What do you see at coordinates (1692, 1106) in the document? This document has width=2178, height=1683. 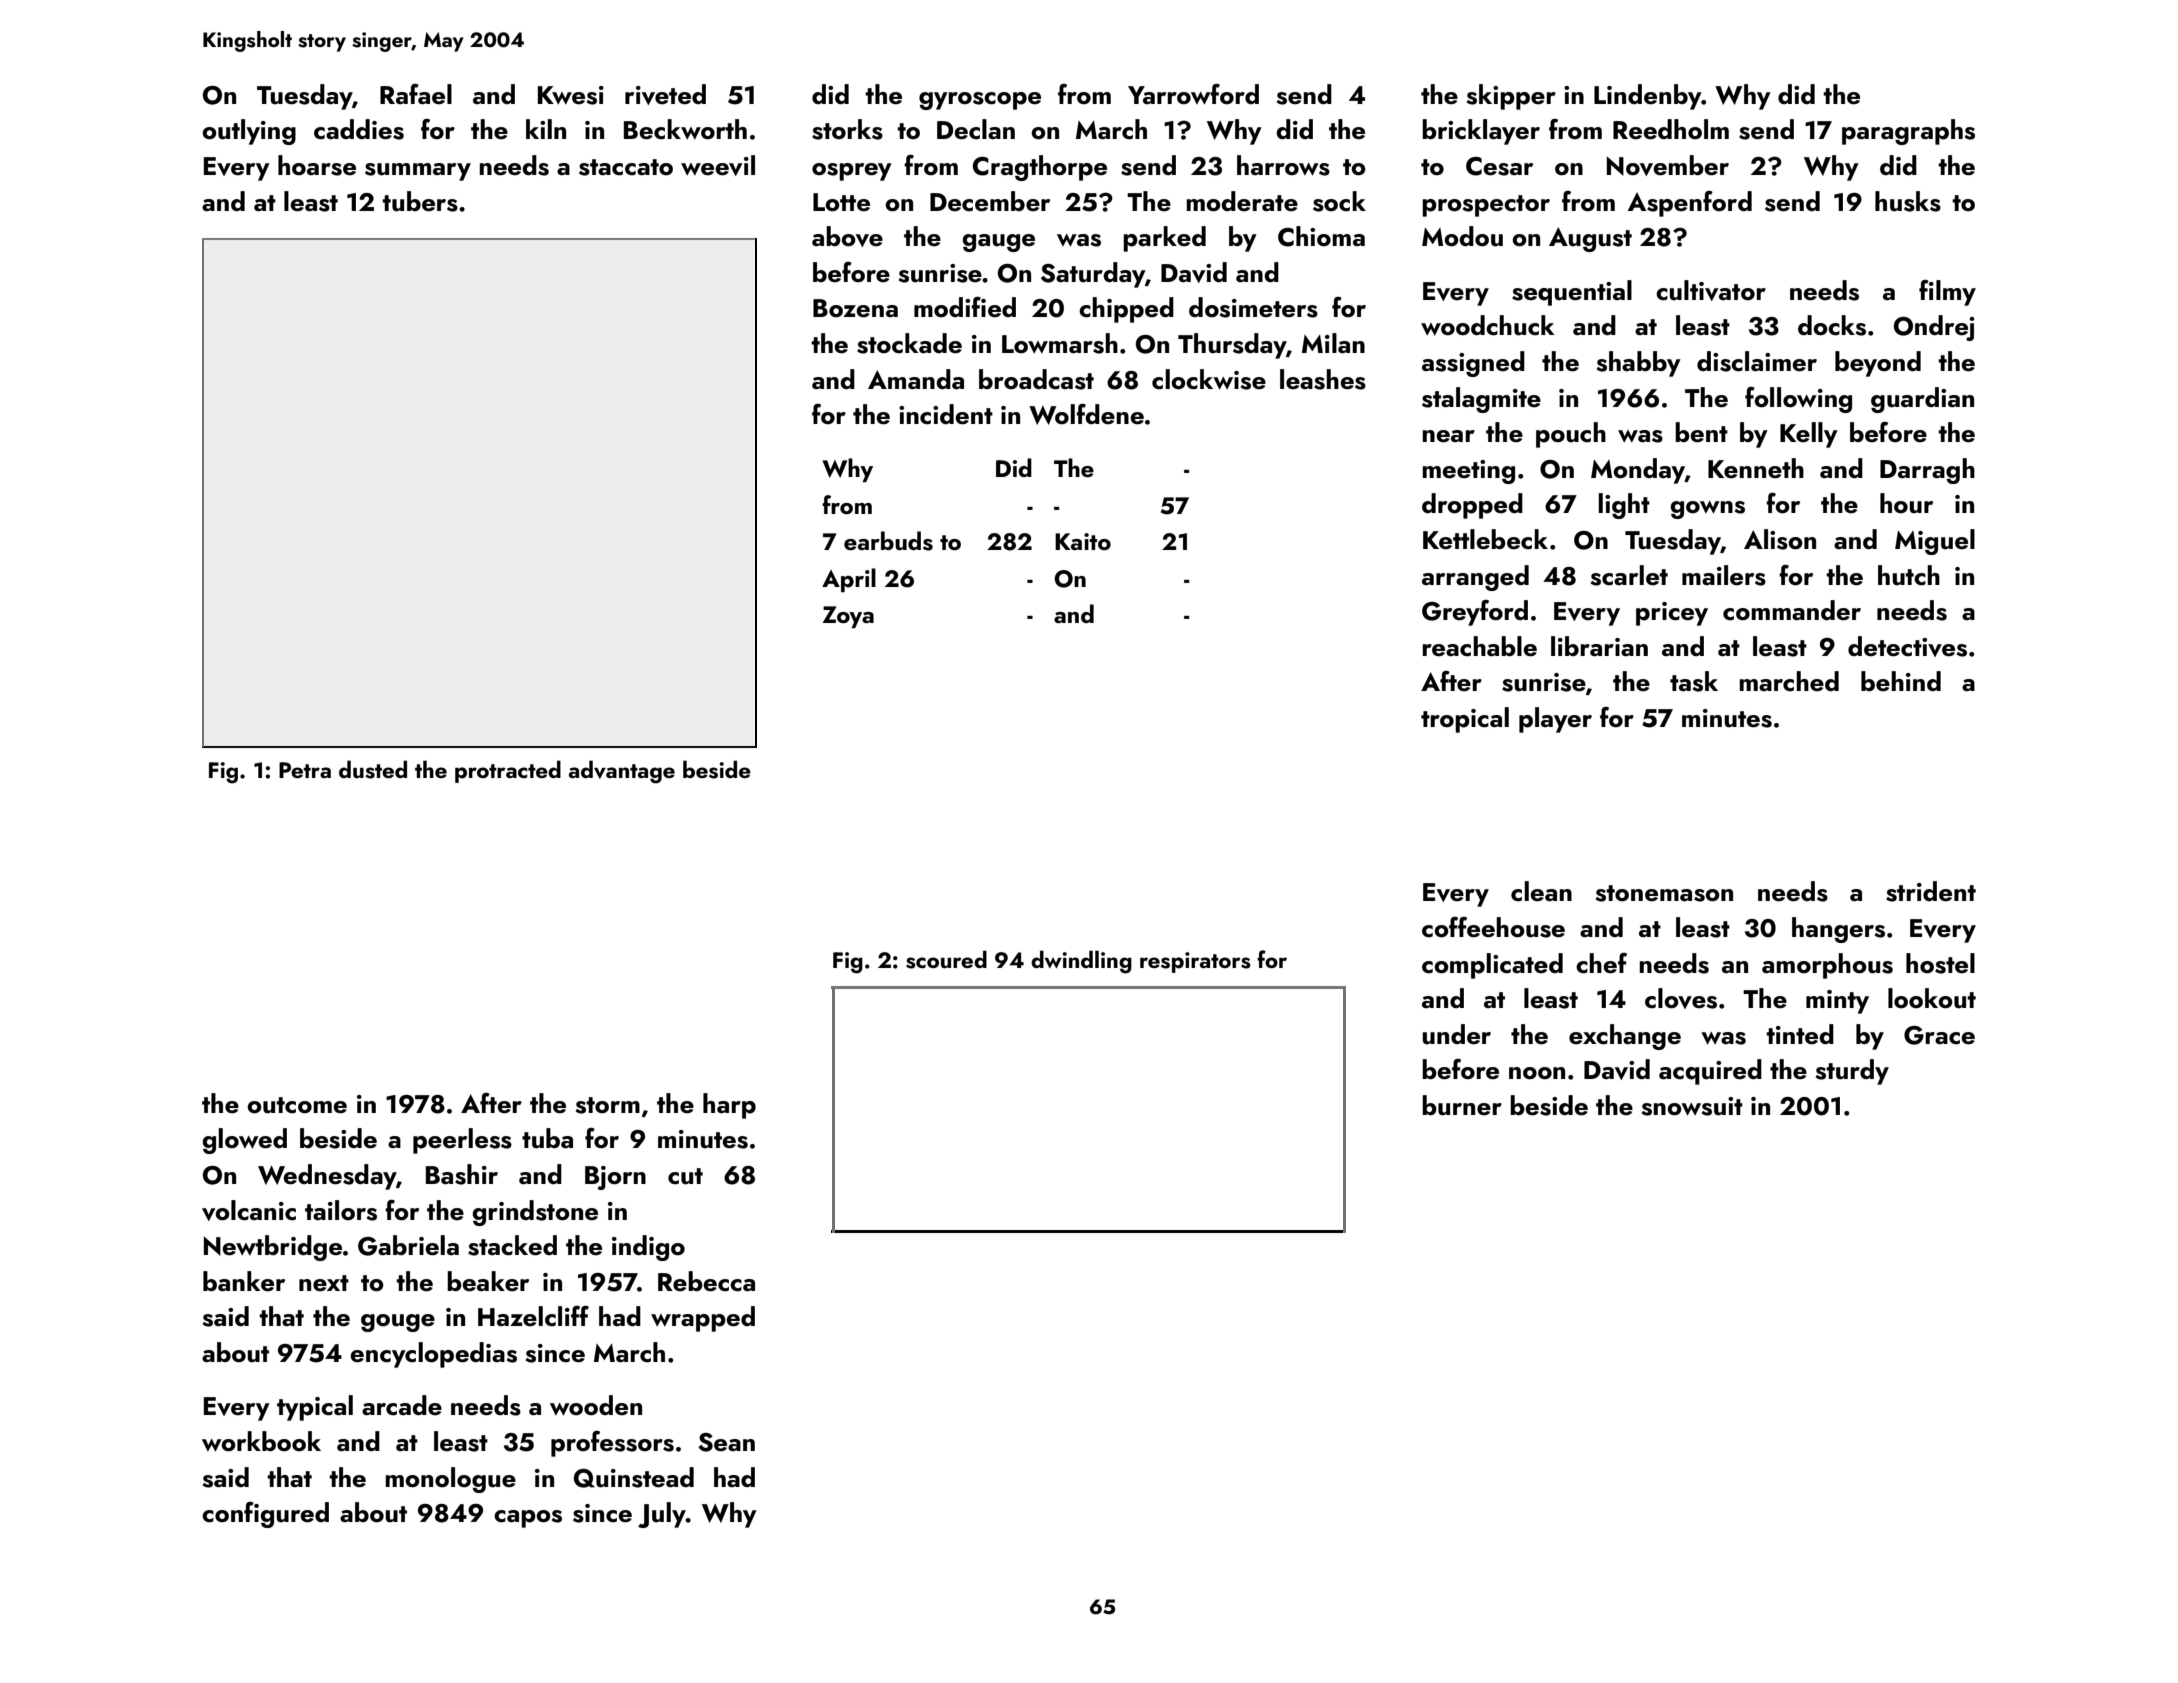 I see `snowsuit` at bounding box center [1692, 1106].
